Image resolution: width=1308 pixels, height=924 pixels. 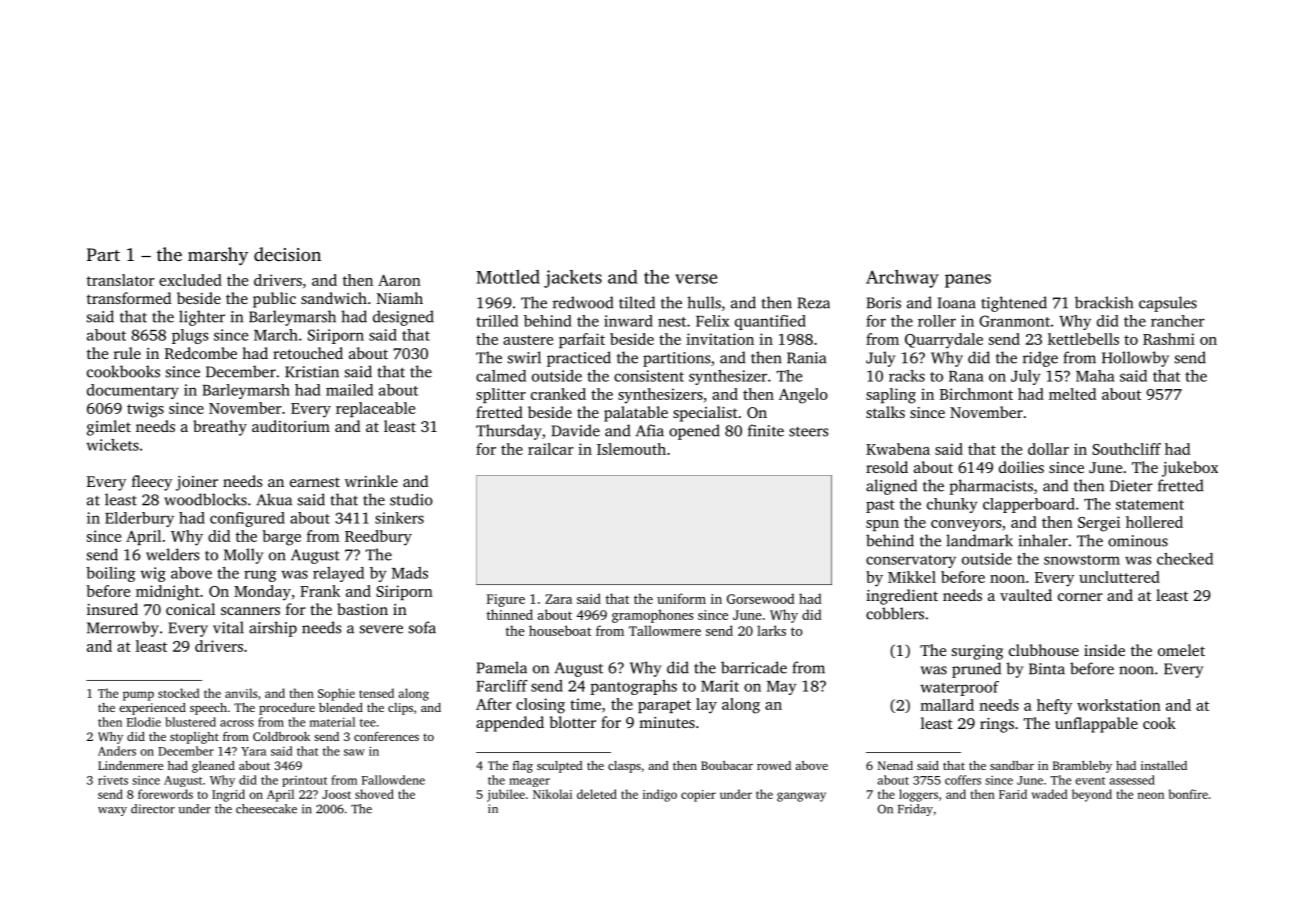 What do you see at coordinates (1150, 795) in the image?
I see `neon` at bounding box center [1150, 795].
